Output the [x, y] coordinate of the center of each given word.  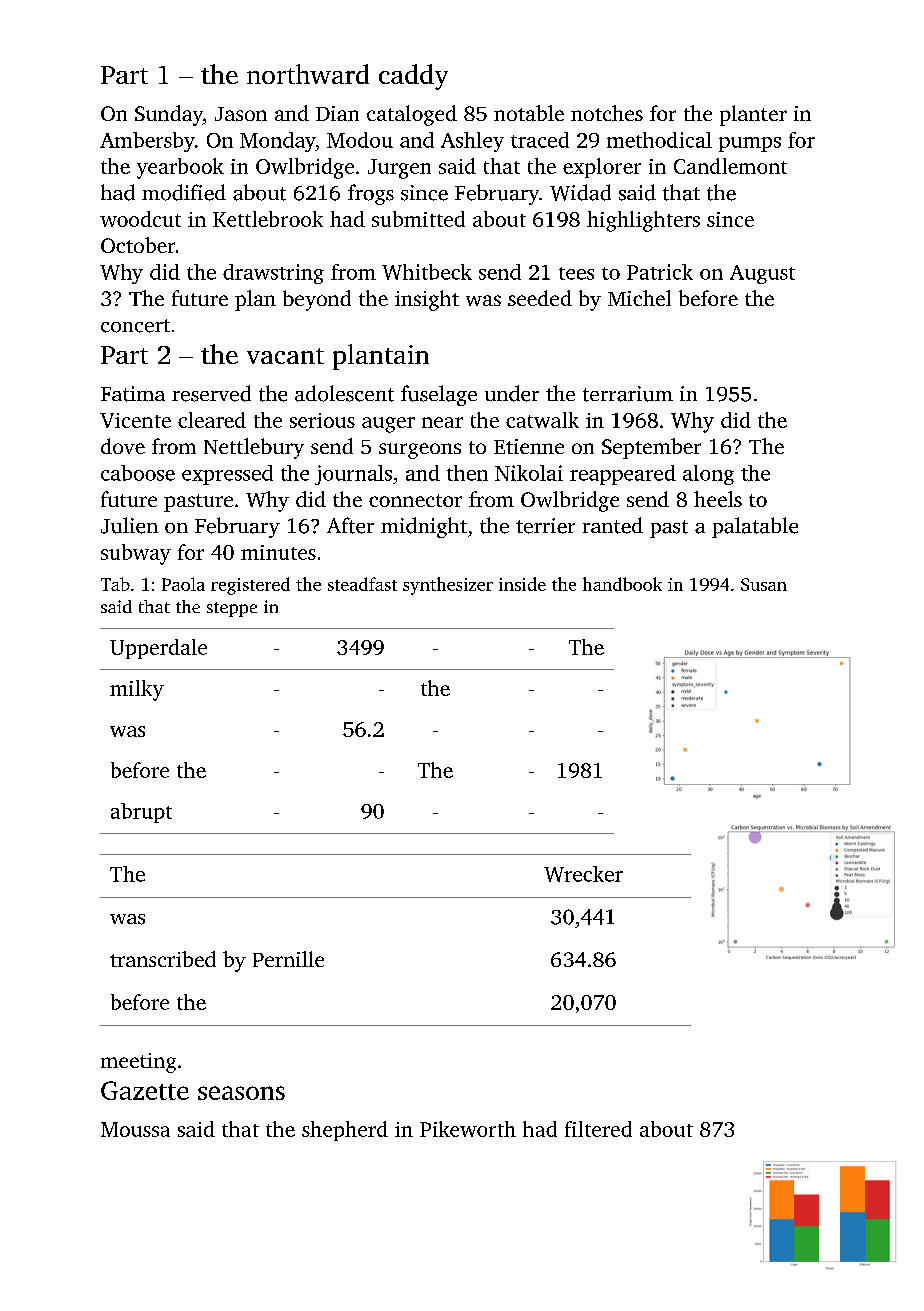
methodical [659, 140]
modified [184, 192]
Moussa [135, 1129]
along [708, 475]
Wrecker [583, 874]
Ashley [472, 142]
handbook [622, 584]
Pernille [288, 959]
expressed [227, 475]
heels [718, 499]
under [512, 393]
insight [427, 300]
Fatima [133, 394]
